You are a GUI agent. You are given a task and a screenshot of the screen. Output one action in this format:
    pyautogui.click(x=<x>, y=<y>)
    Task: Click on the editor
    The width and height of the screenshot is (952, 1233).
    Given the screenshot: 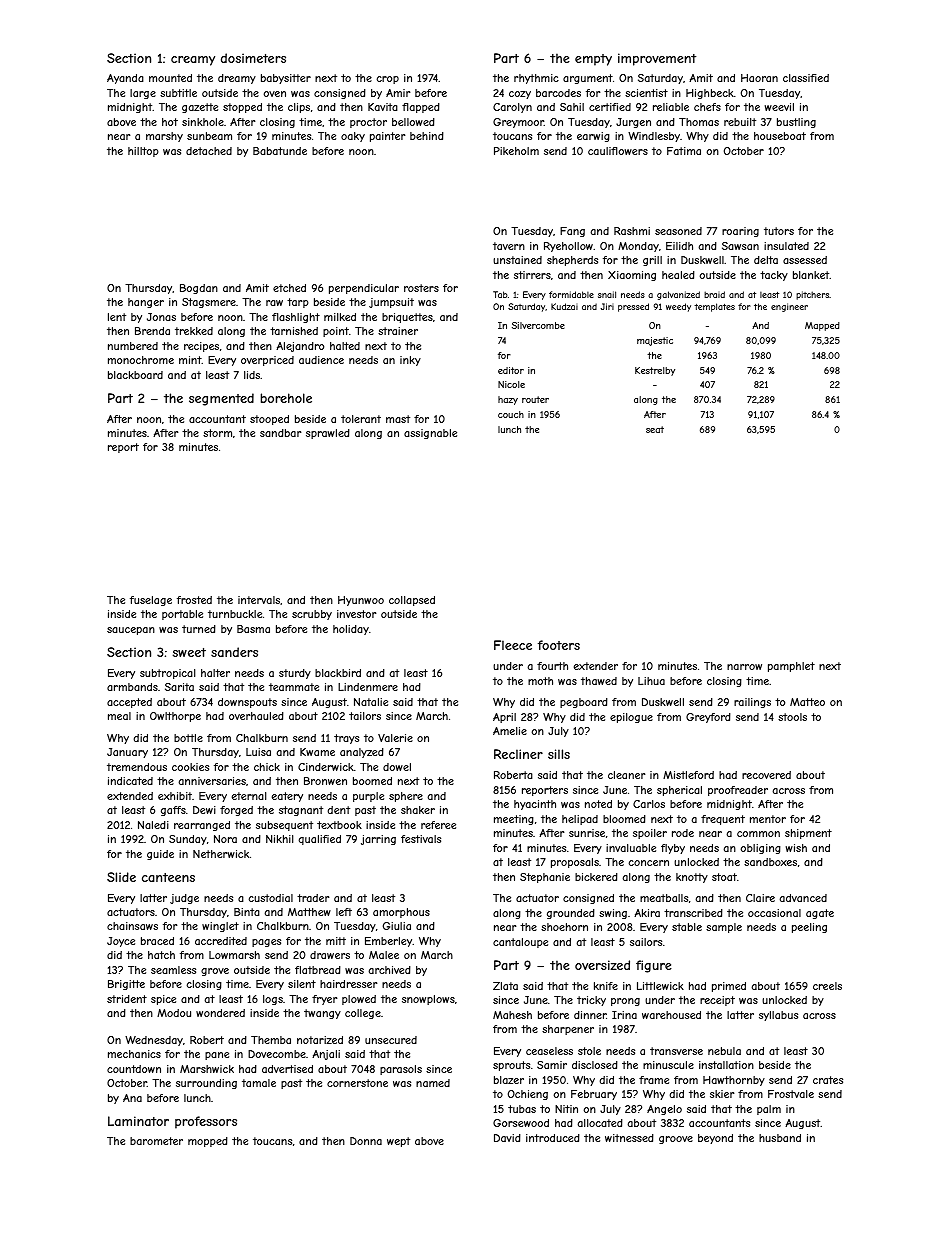 What is the action you would take?
    pyautogui.click(x=511, y=370)
